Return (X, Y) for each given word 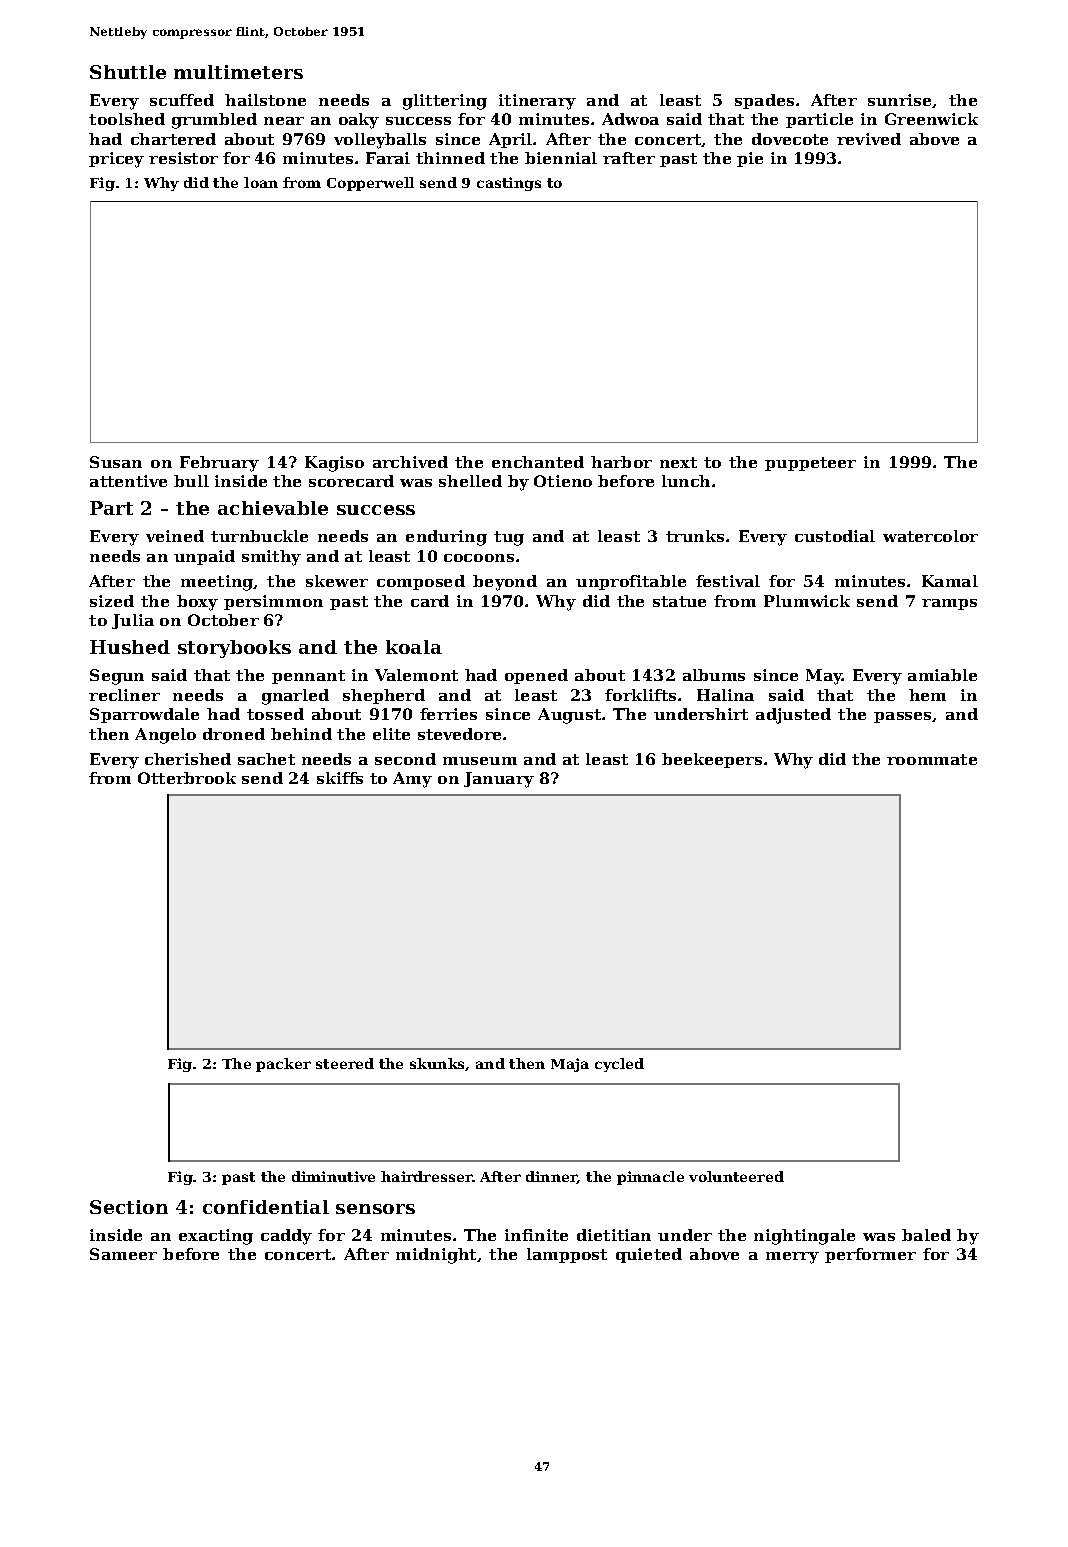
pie (750, 159)
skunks (438, 1064)
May (824, 677)
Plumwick (807, 601)
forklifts (640, 695)
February (219, 464)
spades (764, 101)
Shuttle (128, 72)
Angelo (165, 736)
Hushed (130, 647)
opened (536, 676)
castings (509, 184)
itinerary (537, 102)
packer (283, 1065)
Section (129, 1207)
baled (926, 1235)
